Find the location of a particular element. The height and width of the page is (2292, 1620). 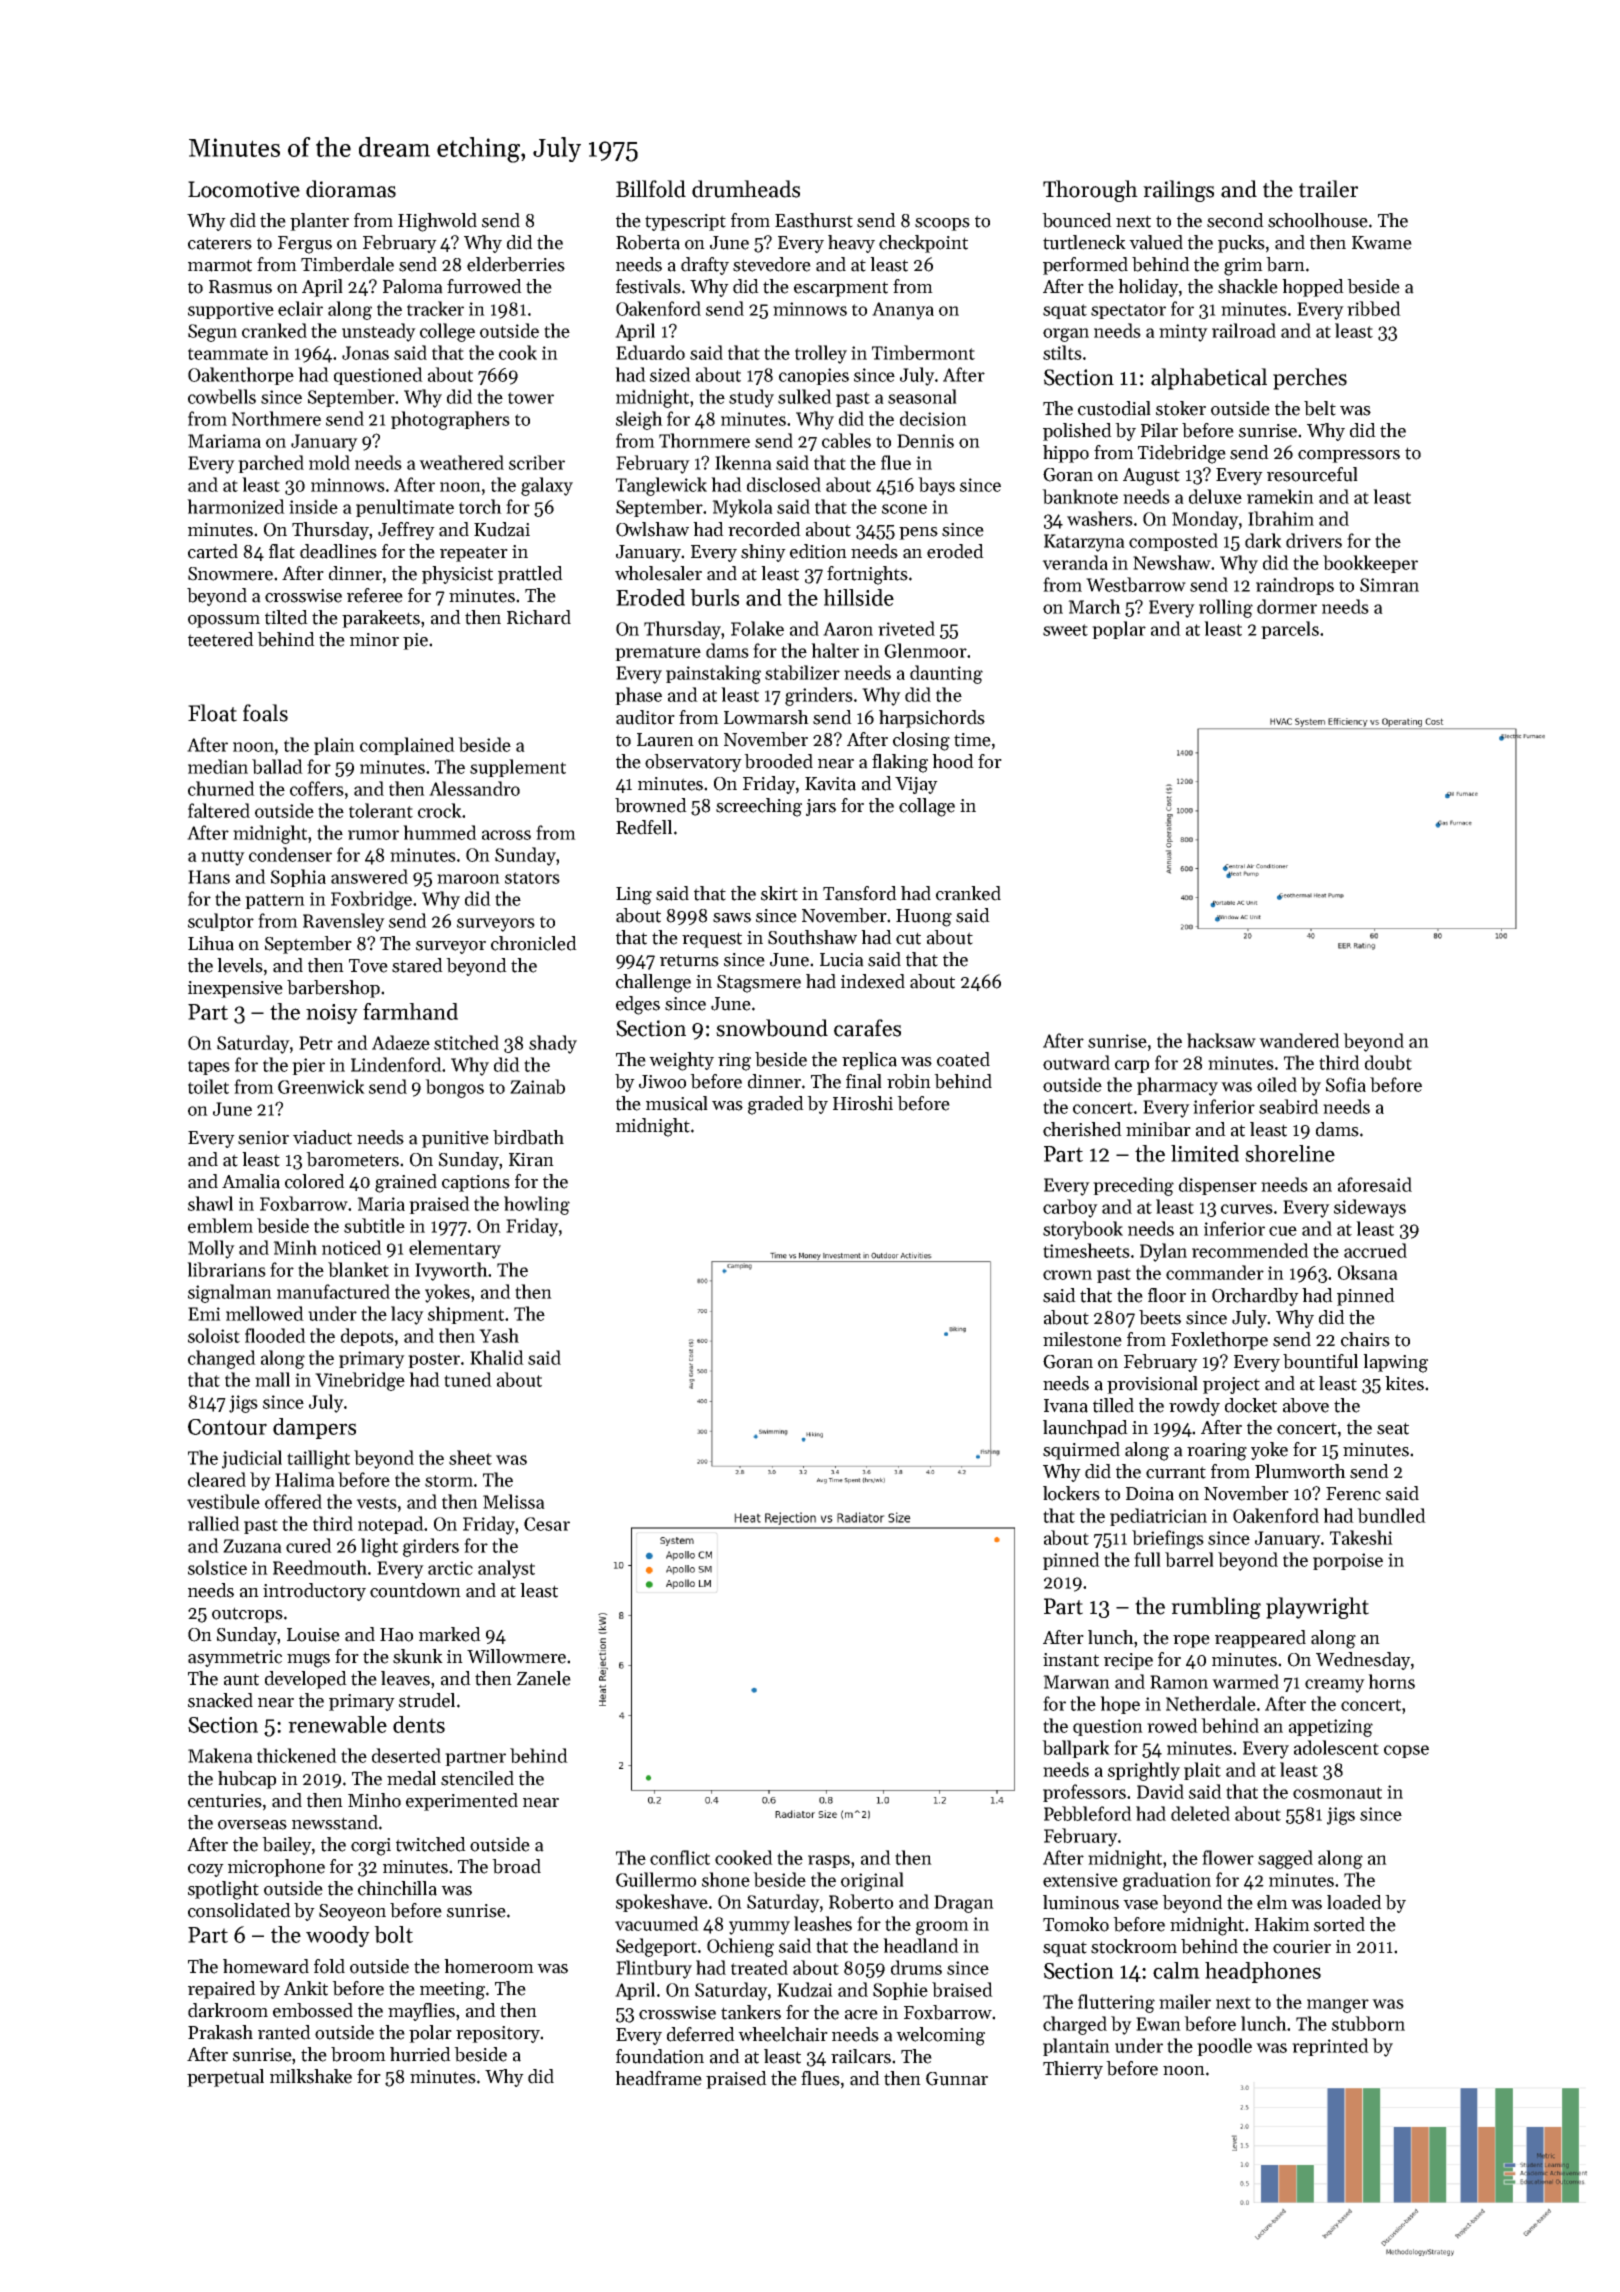

Ferenc is located at coordinates (1353, 1494).
